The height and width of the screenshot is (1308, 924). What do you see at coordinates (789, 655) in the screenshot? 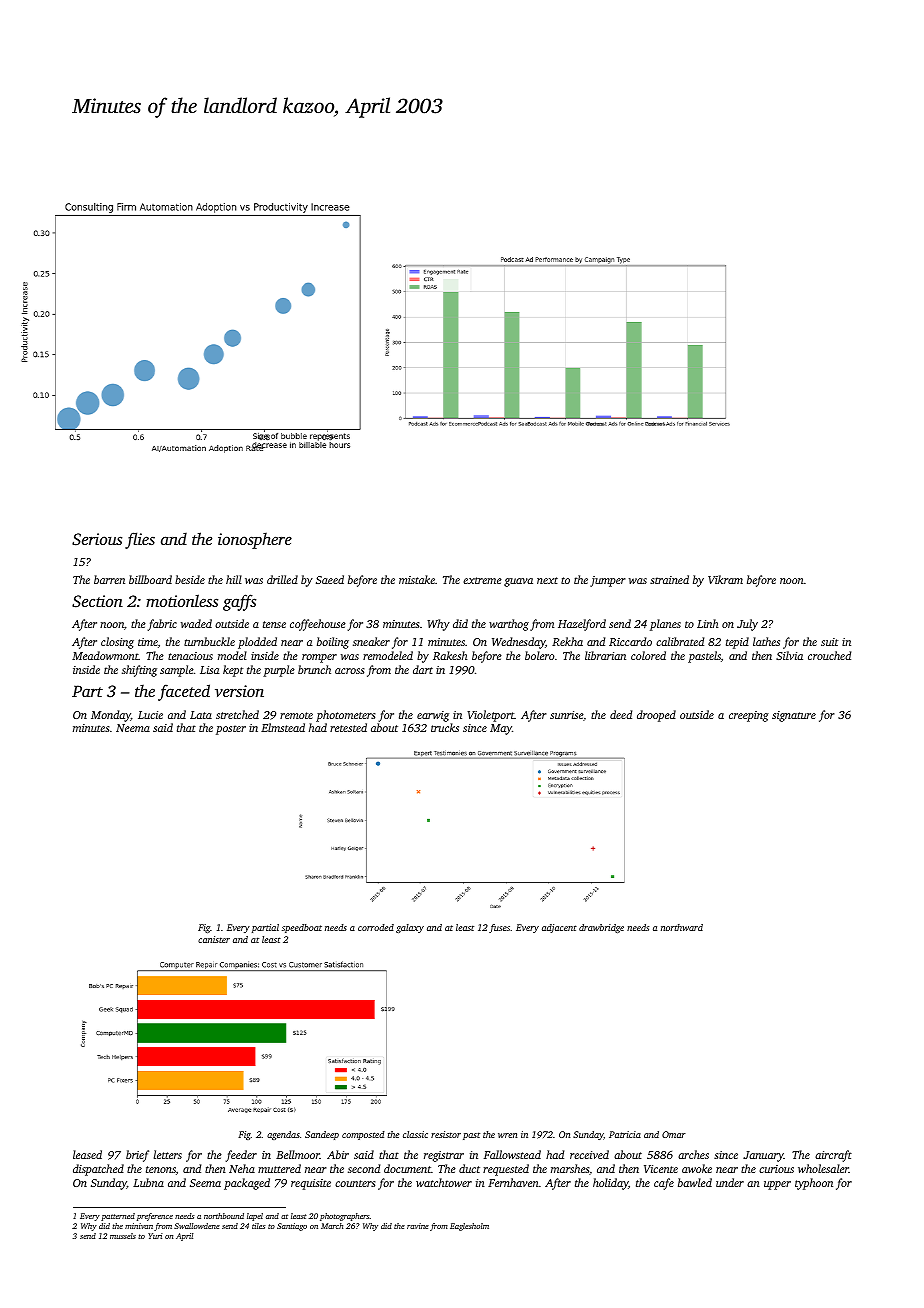
I see `Silvia` at bounding box center [789, 655].
